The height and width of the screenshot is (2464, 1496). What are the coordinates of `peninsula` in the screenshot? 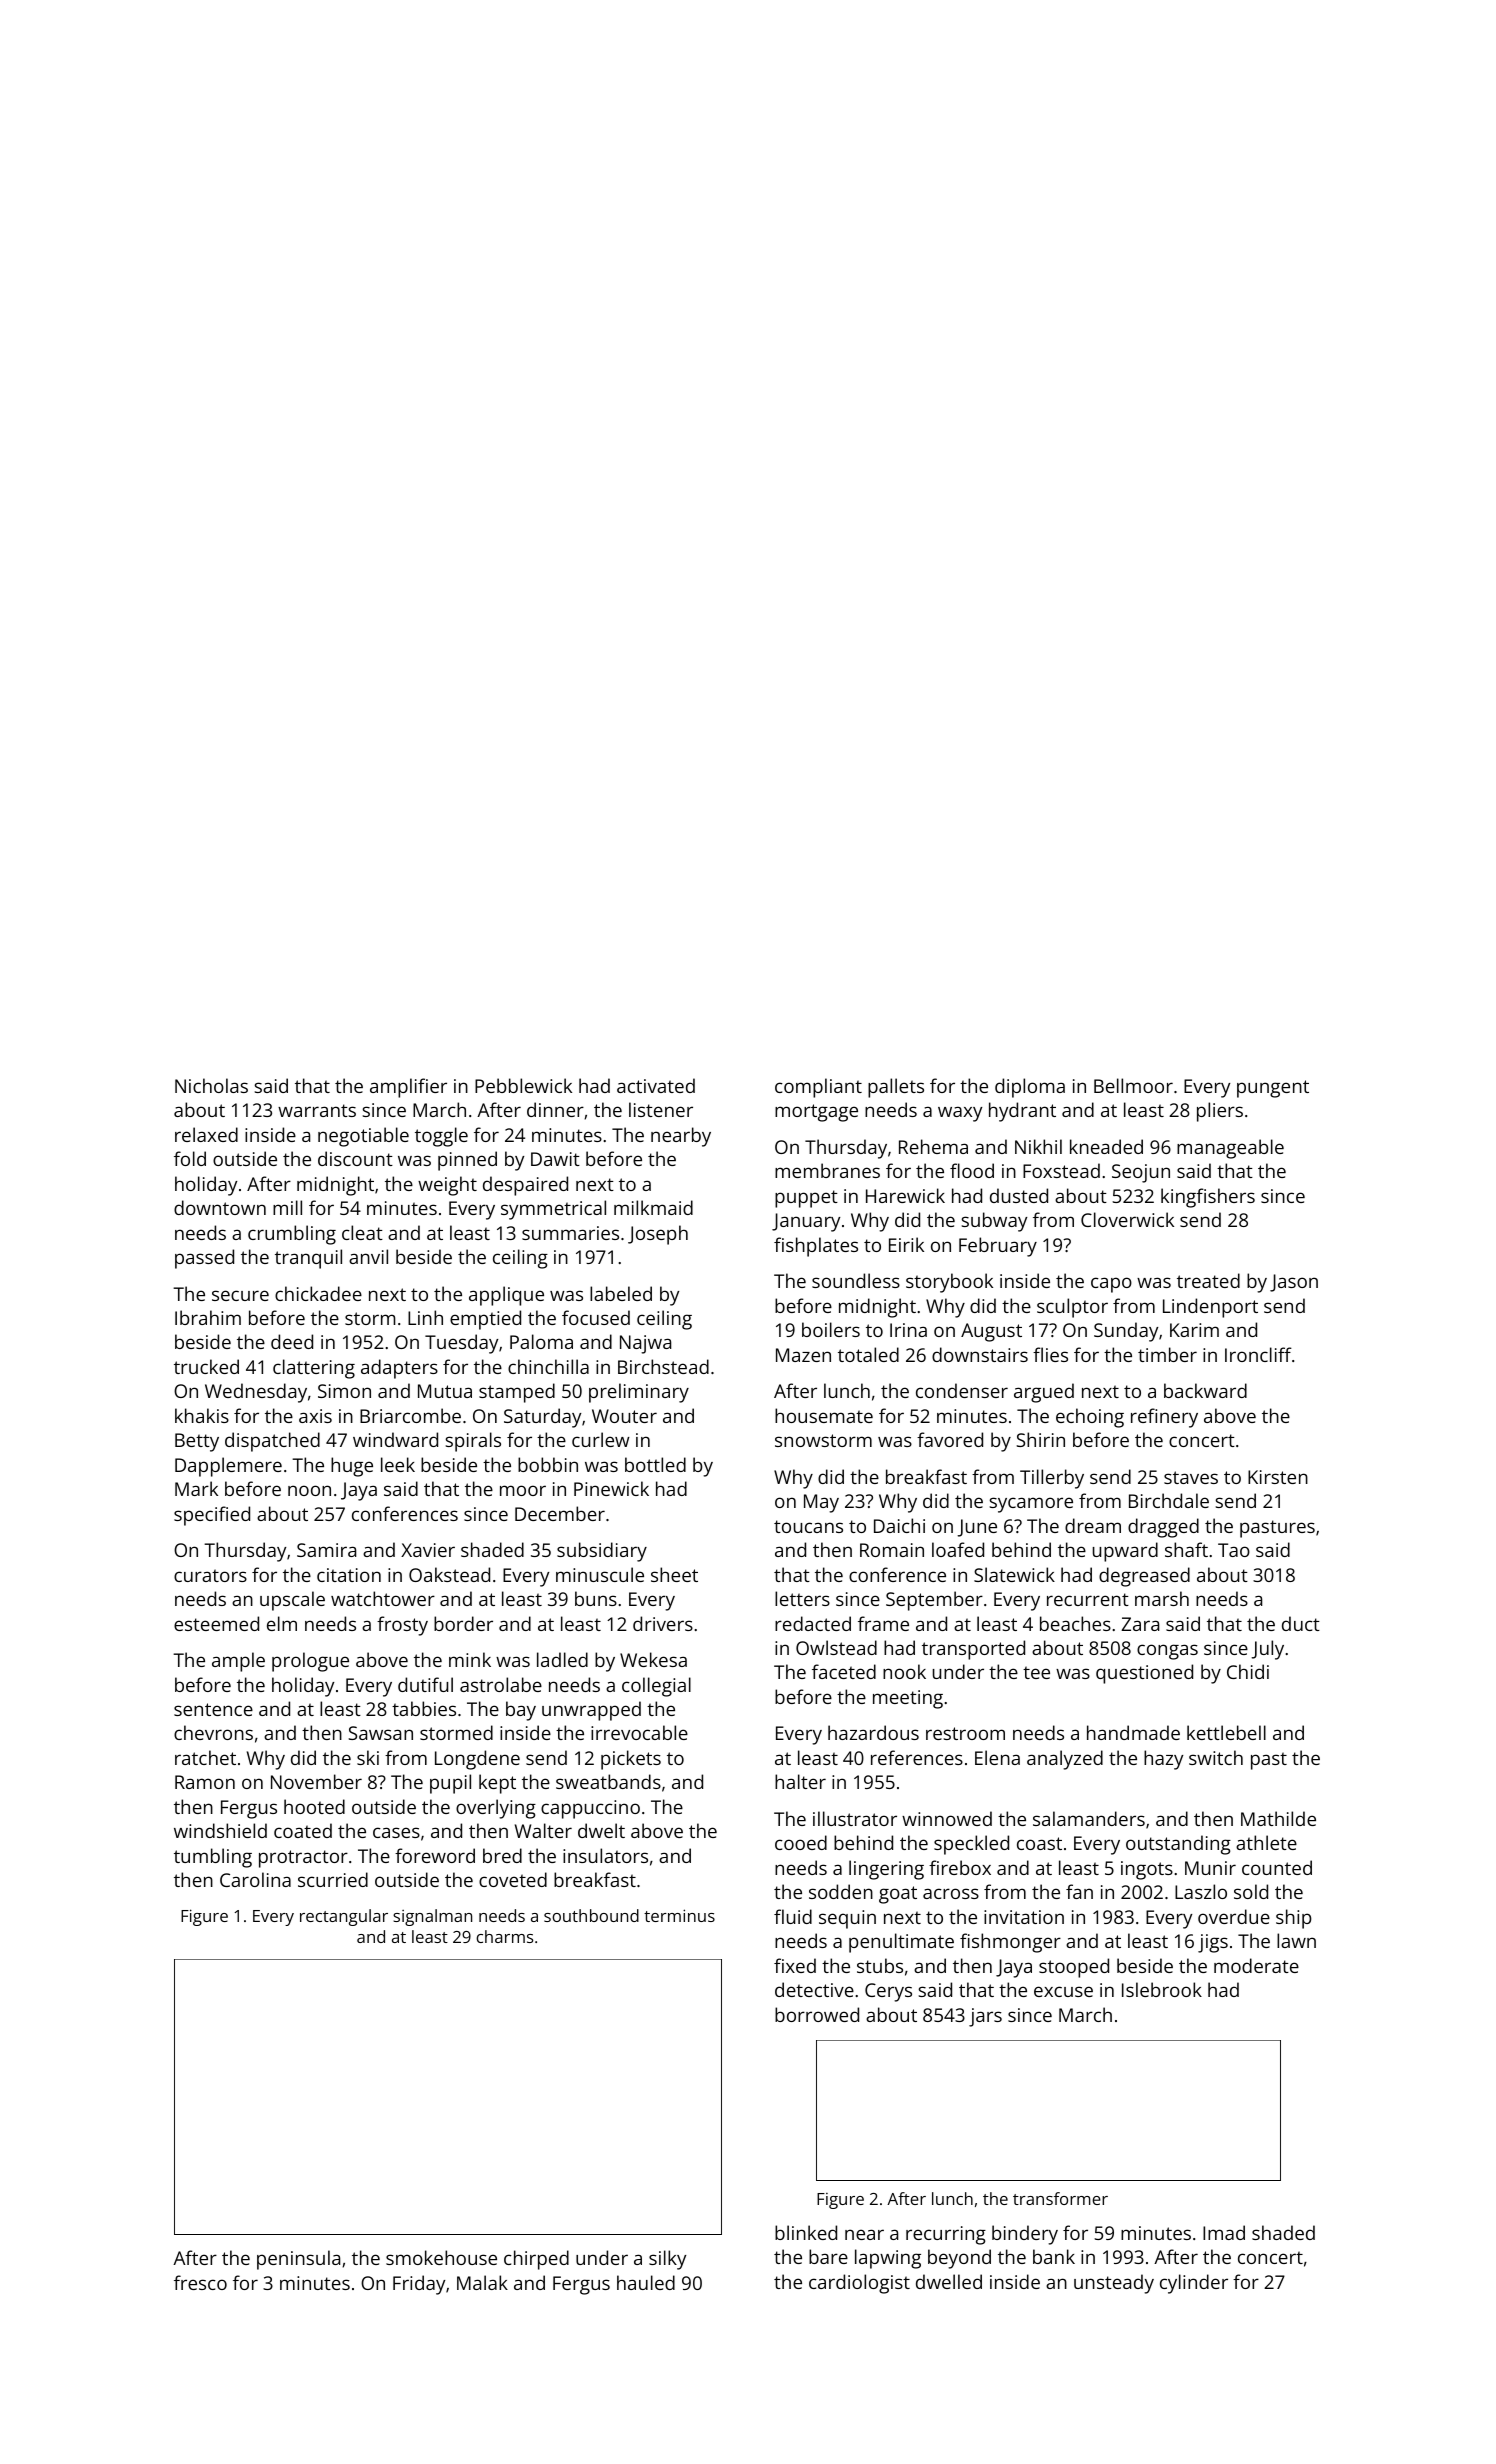 It's located at (298, 2260).
